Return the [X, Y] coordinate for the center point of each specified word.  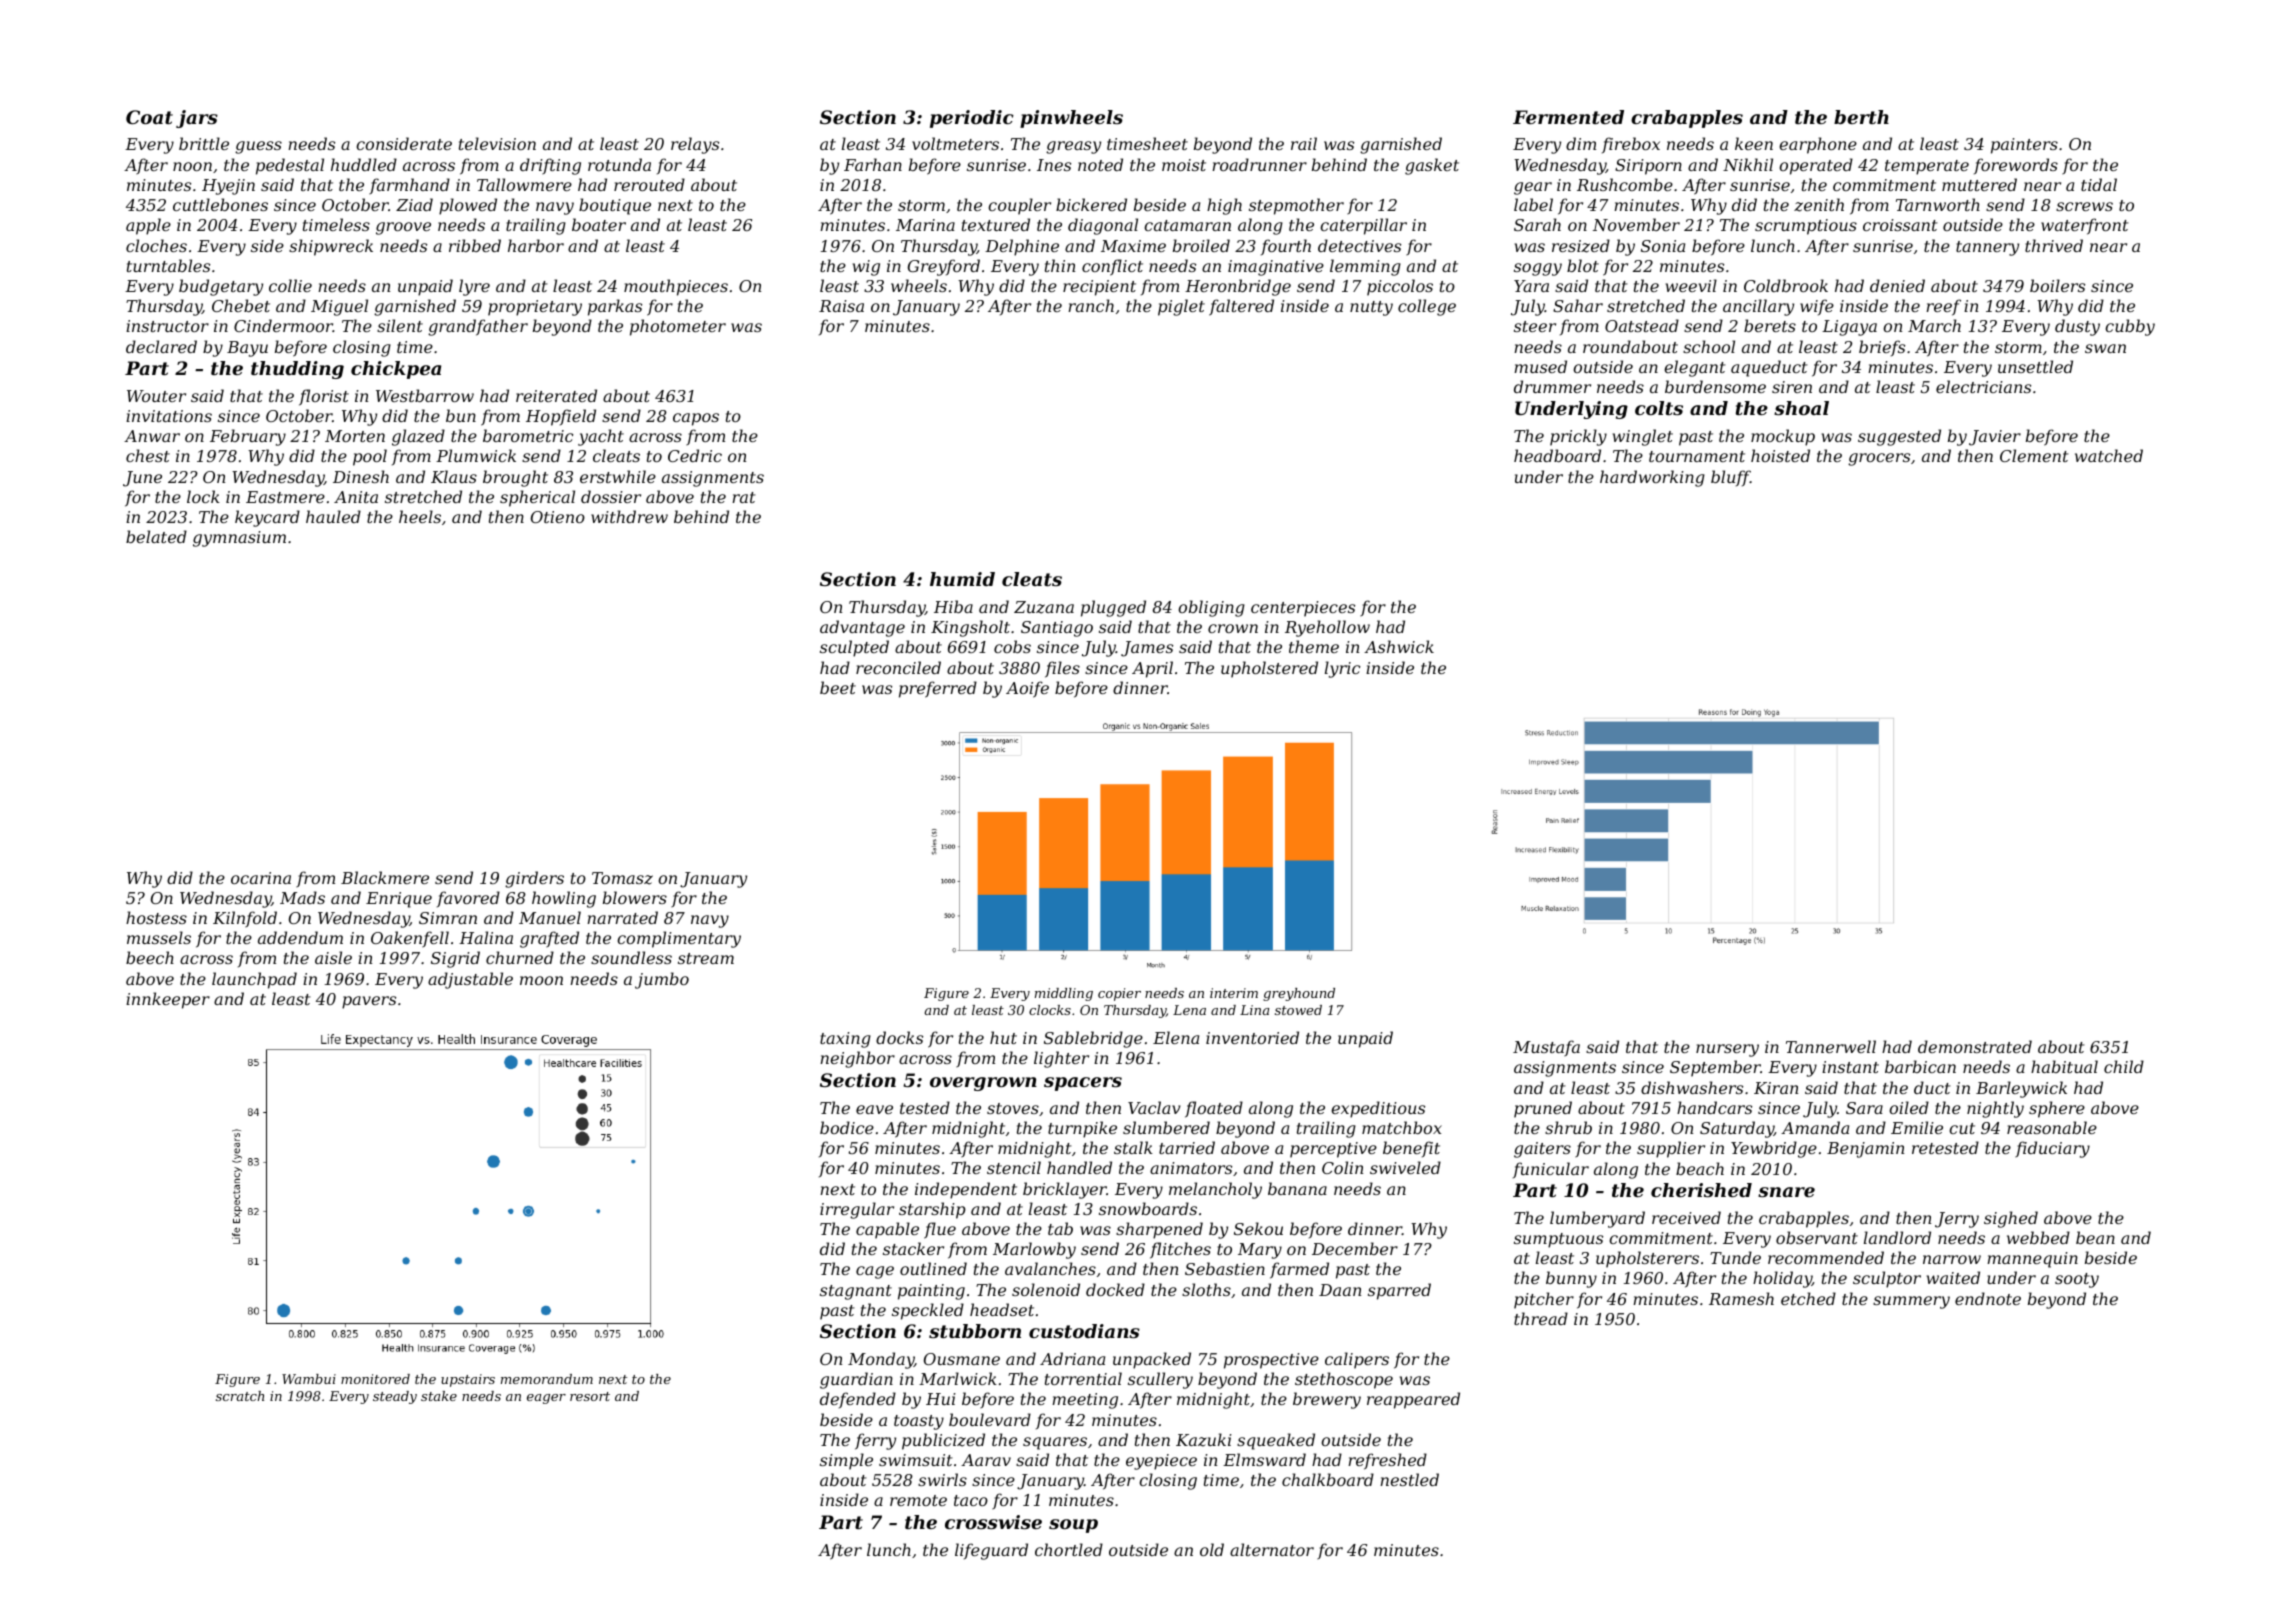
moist [1184, 165]
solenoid [1046, 1289]
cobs [1012, 646]
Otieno [558, 517]
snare [1786, 1192]
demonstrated [1975, 1046]
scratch [240, 1396]
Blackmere [385, 877]
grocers [1879, 459]
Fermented [1568, 117]
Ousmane [962, 1359]
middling [1064, 994]
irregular [857, 1210]
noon [192, 166]
